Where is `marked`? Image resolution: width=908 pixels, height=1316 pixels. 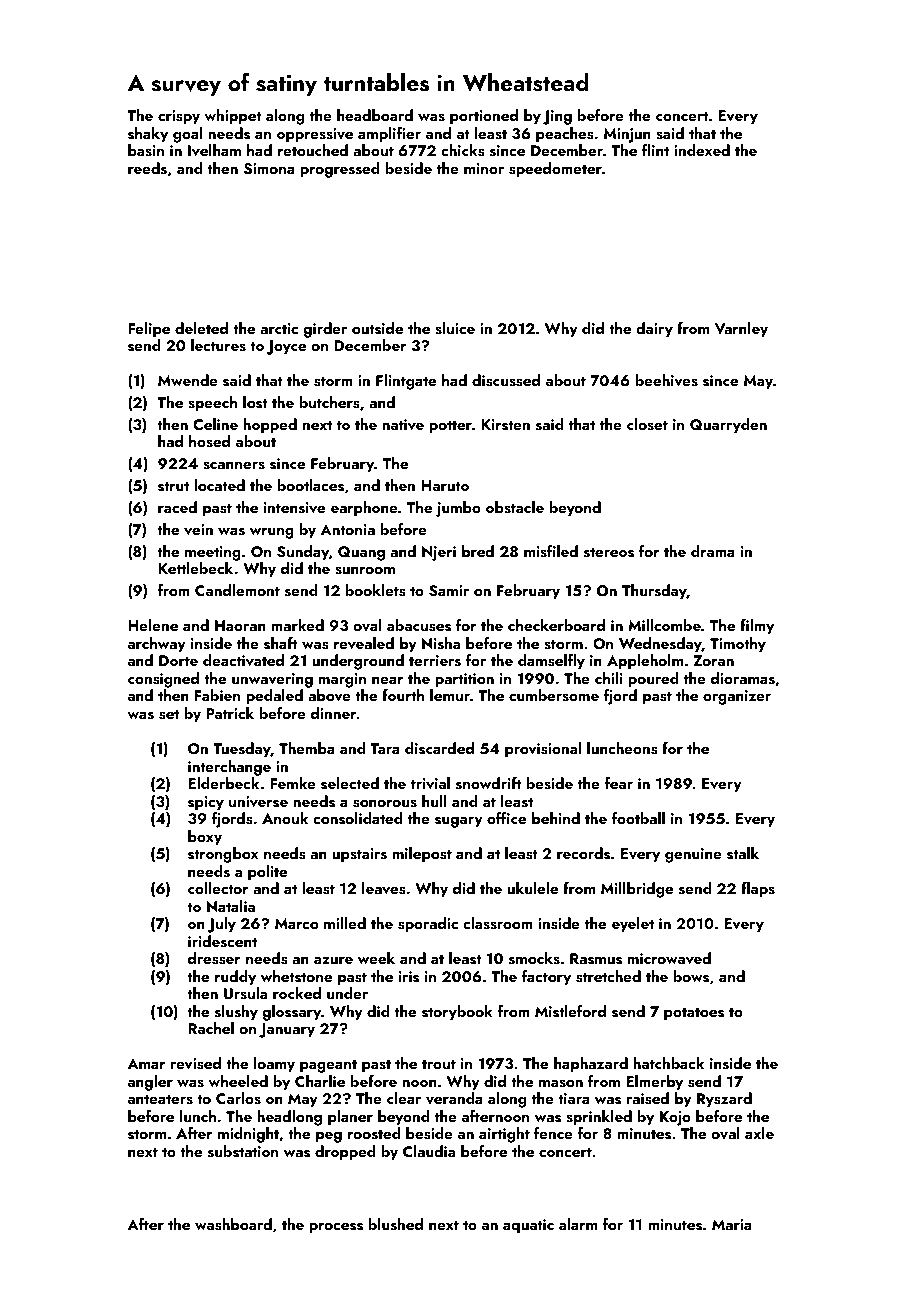 marked is located at coordinates (297, 625).
